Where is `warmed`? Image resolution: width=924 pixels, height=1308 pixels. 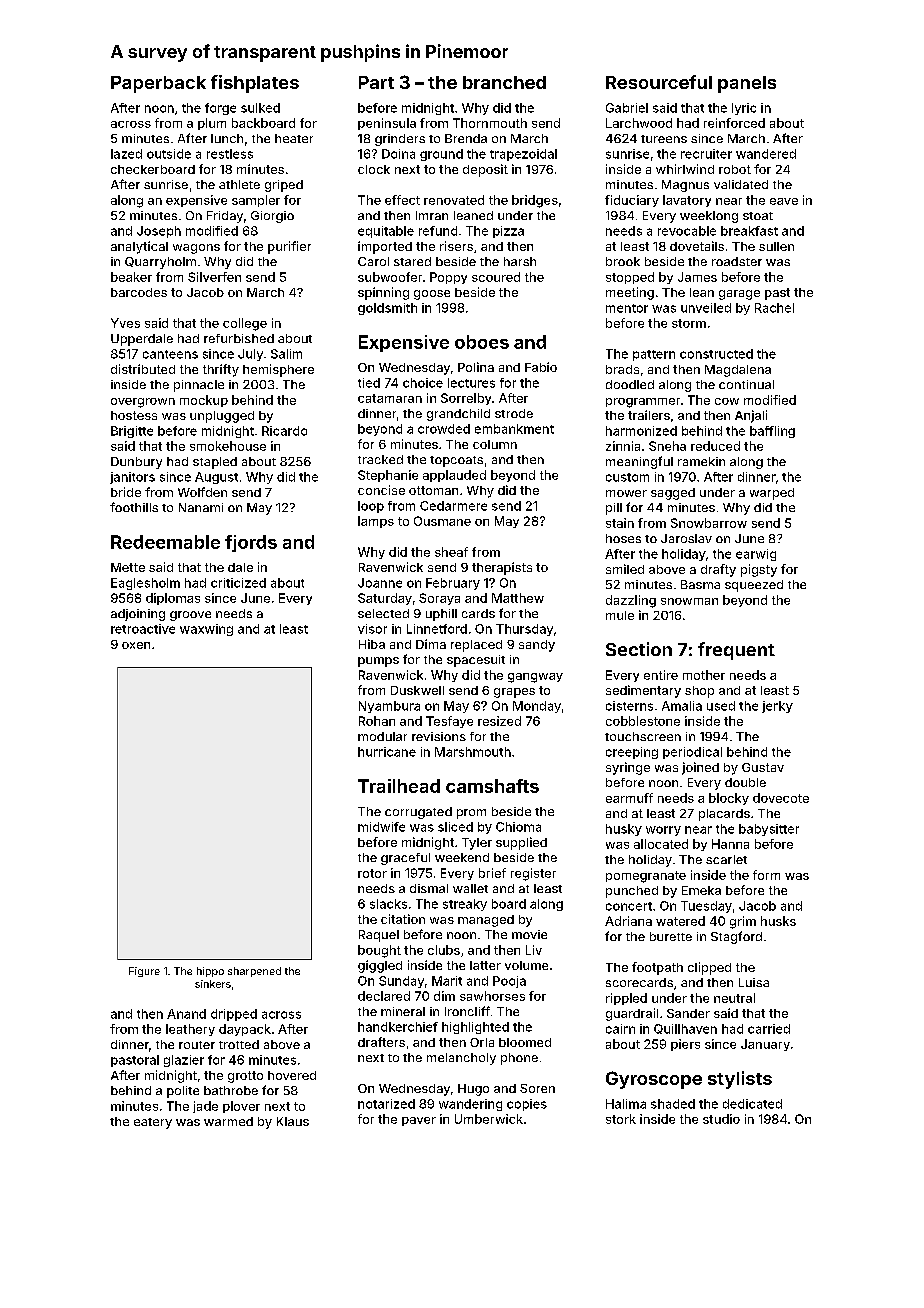 warmed is located at coordinates (228, 1121).
